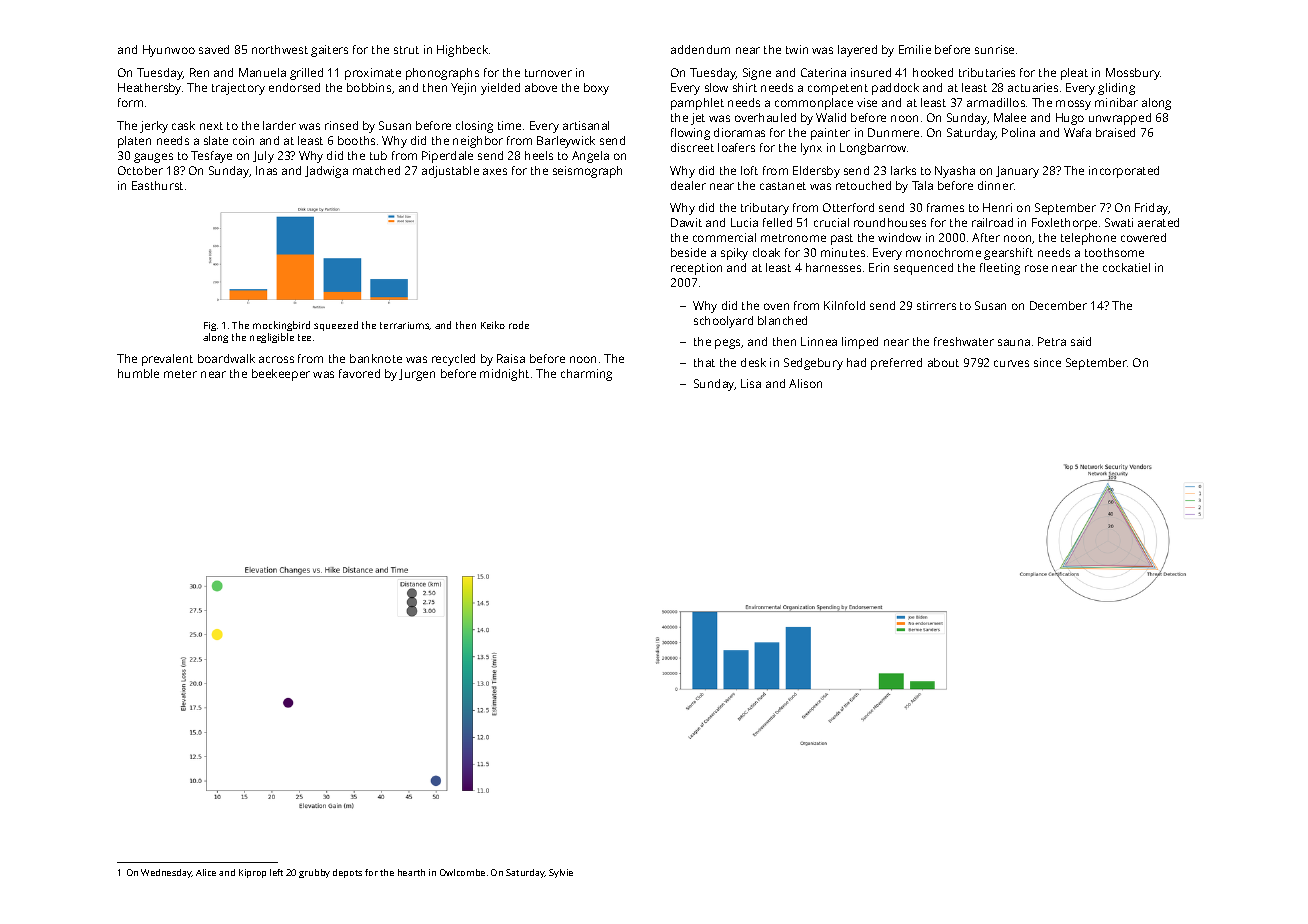  I want to click on booths, so click(356, 140).
